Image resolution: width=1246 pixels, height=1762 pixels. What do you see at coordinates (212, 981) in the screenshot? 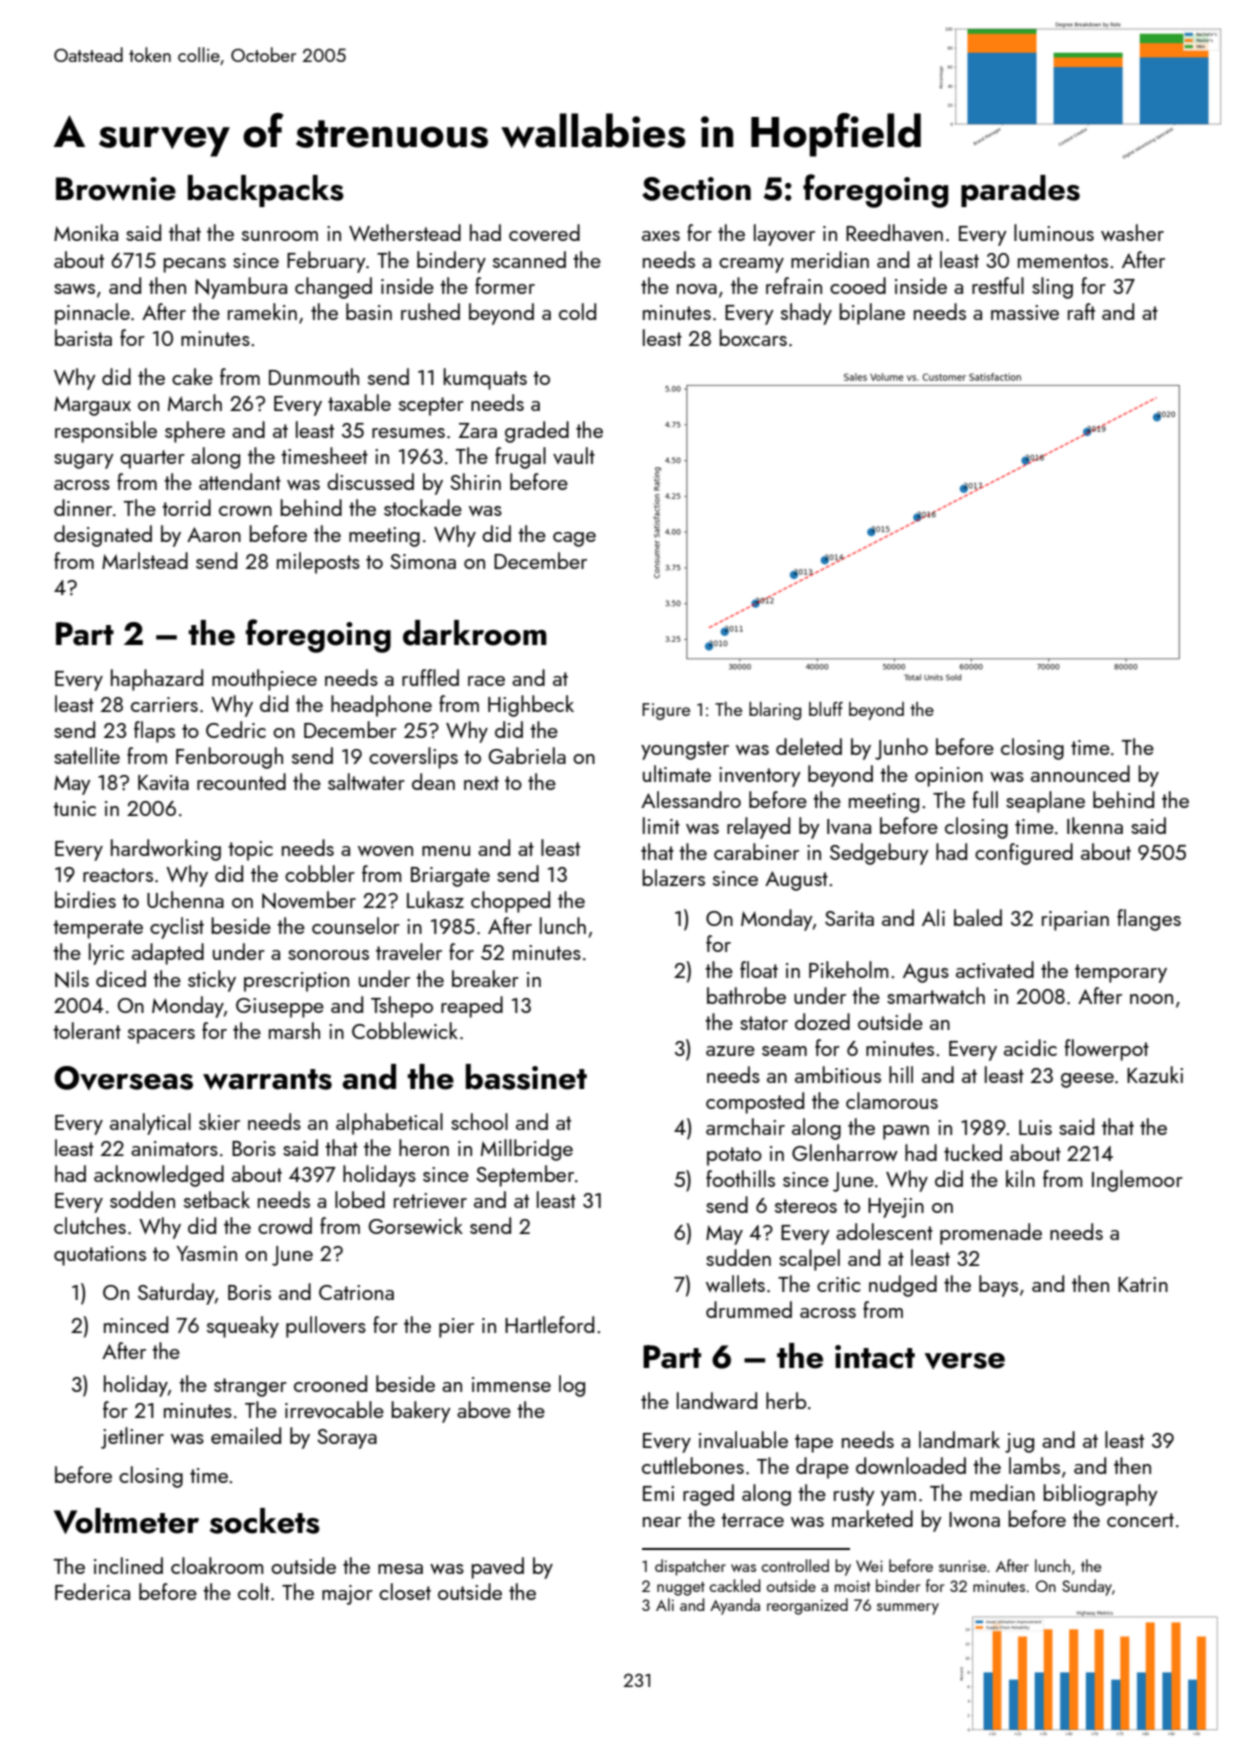
I see `sticky` at bounding box center [212, 981].
